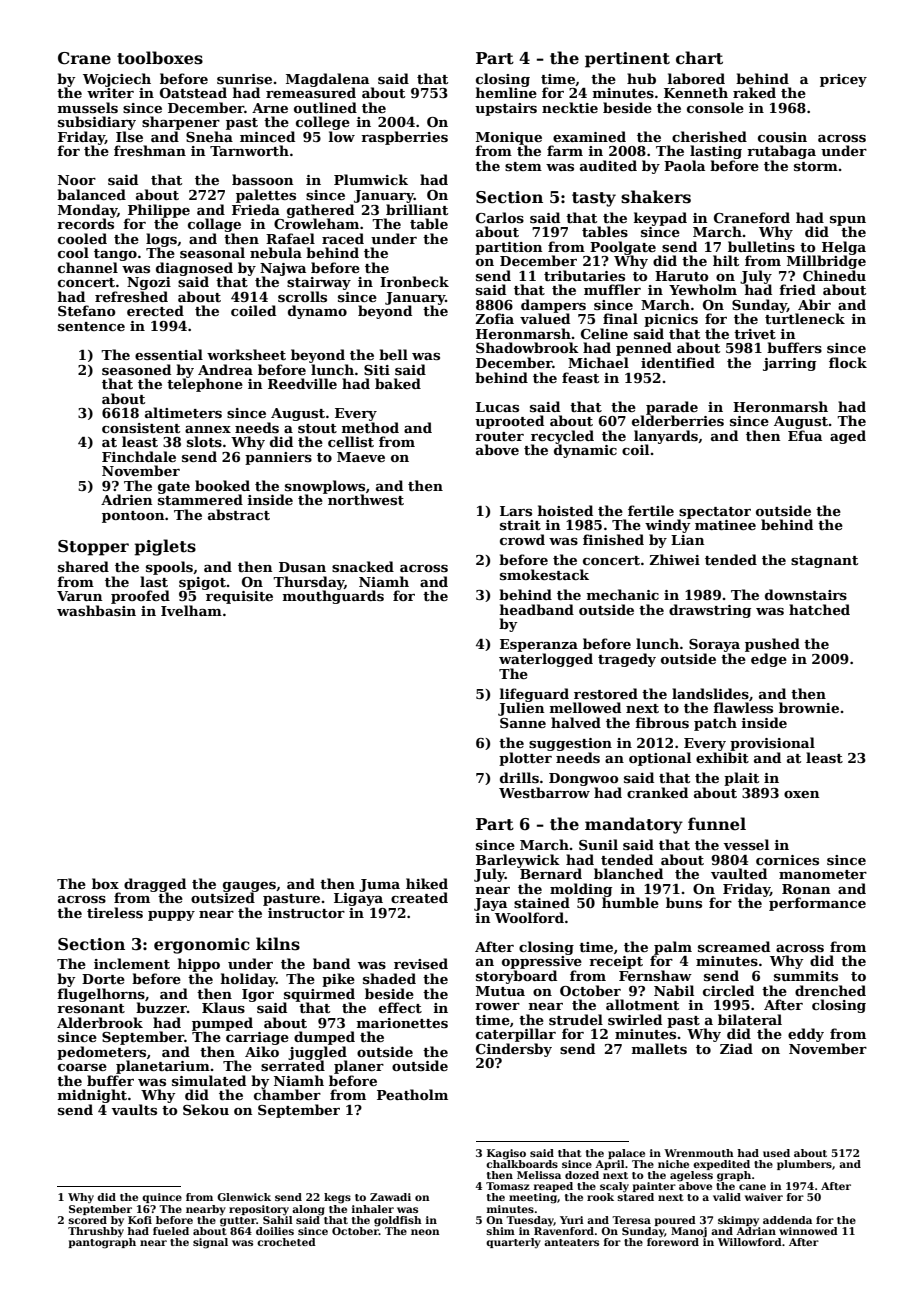 Image resolution: width=924 pixels, height=1308 pixels. What do you see at coordinates (200, 500) in the screenshot?
I see `stammered` at bounding box center [200, 500].
